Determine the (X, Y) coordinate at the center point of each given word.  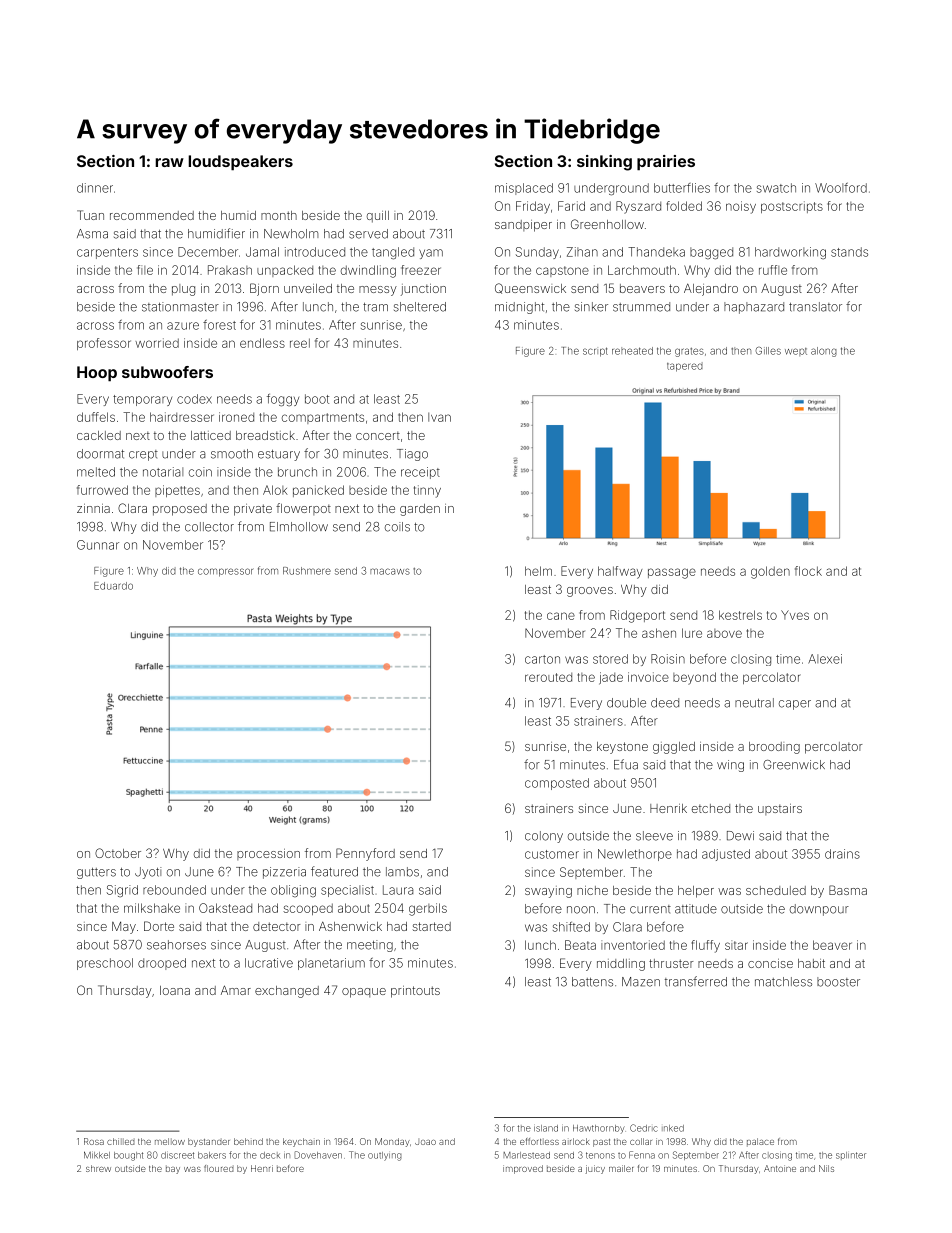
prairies (666, 163)
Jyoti (148, 873)
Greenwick (794, 765)
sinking (604, 163)
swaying (548, 892)
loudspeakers (240, 163)
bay (173, 1169)
